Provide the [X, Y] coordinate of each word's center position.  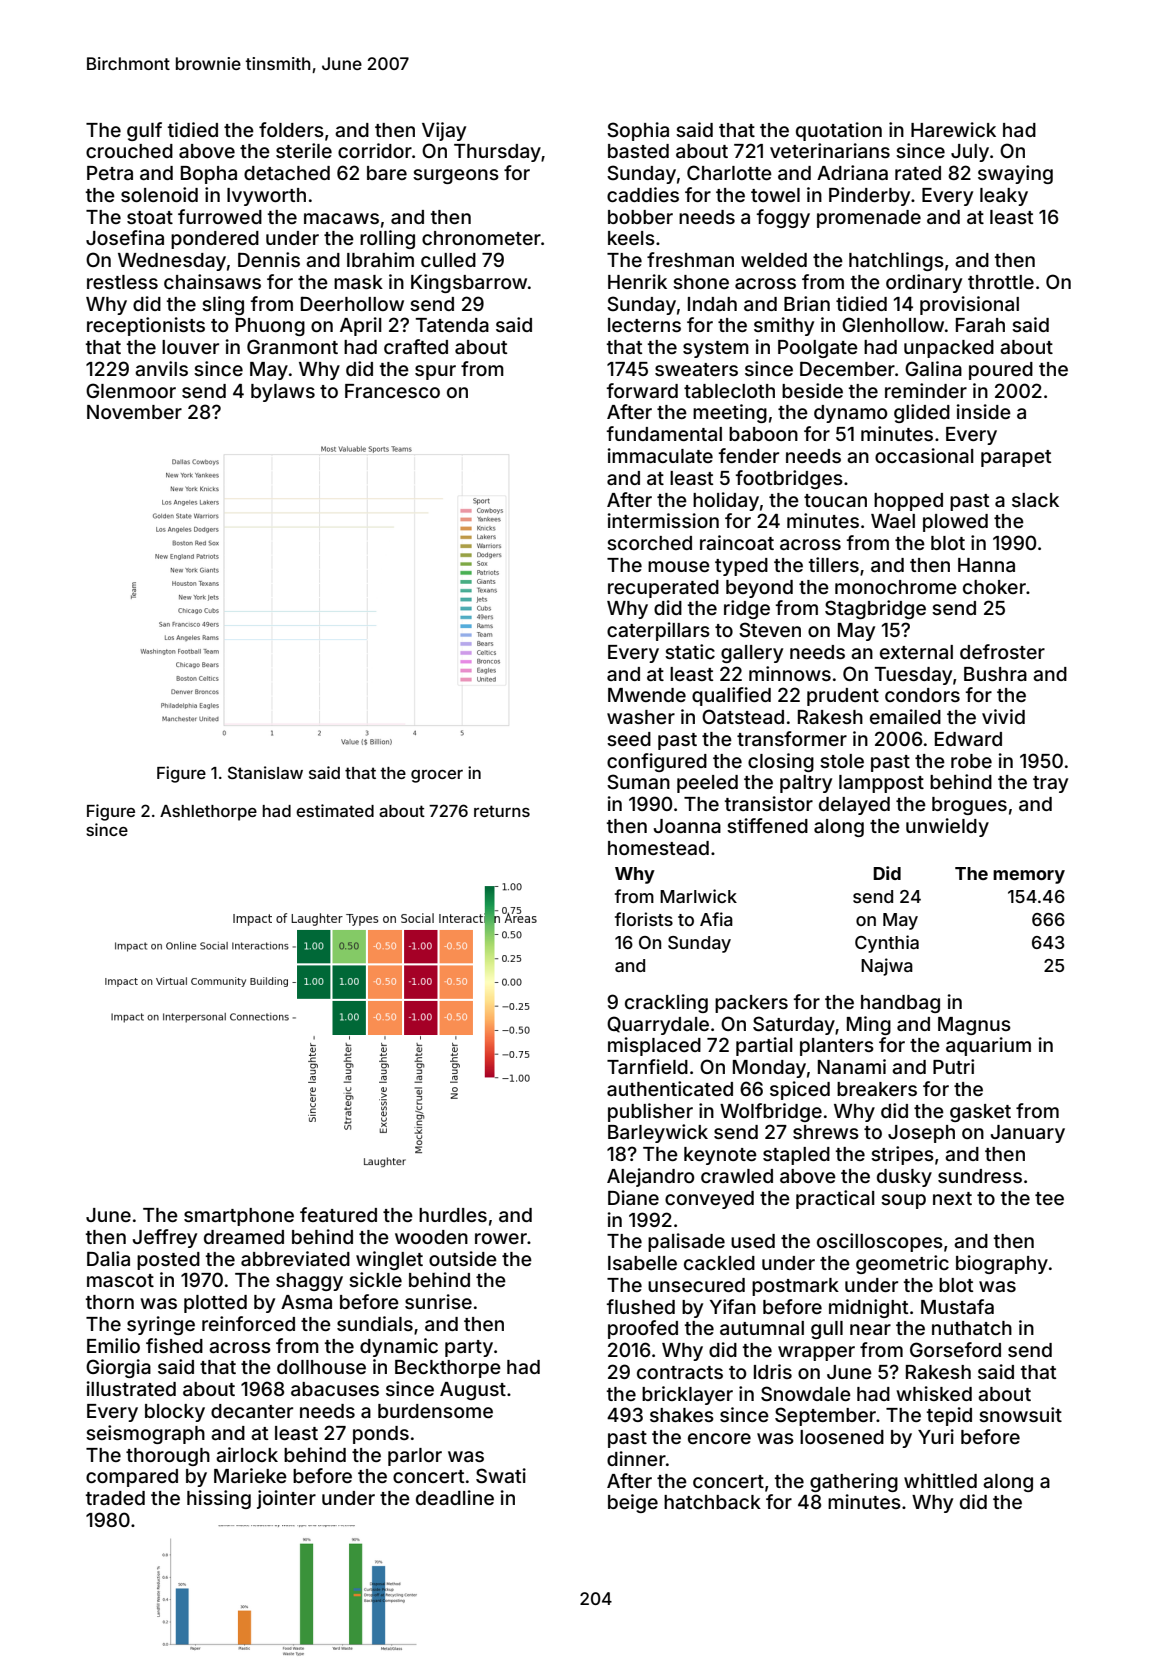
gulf [144, 131]
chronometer [481, 238]
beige [633, 1503]
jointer [286, 1499]
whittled [940, 1480]
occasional [924, 455]
